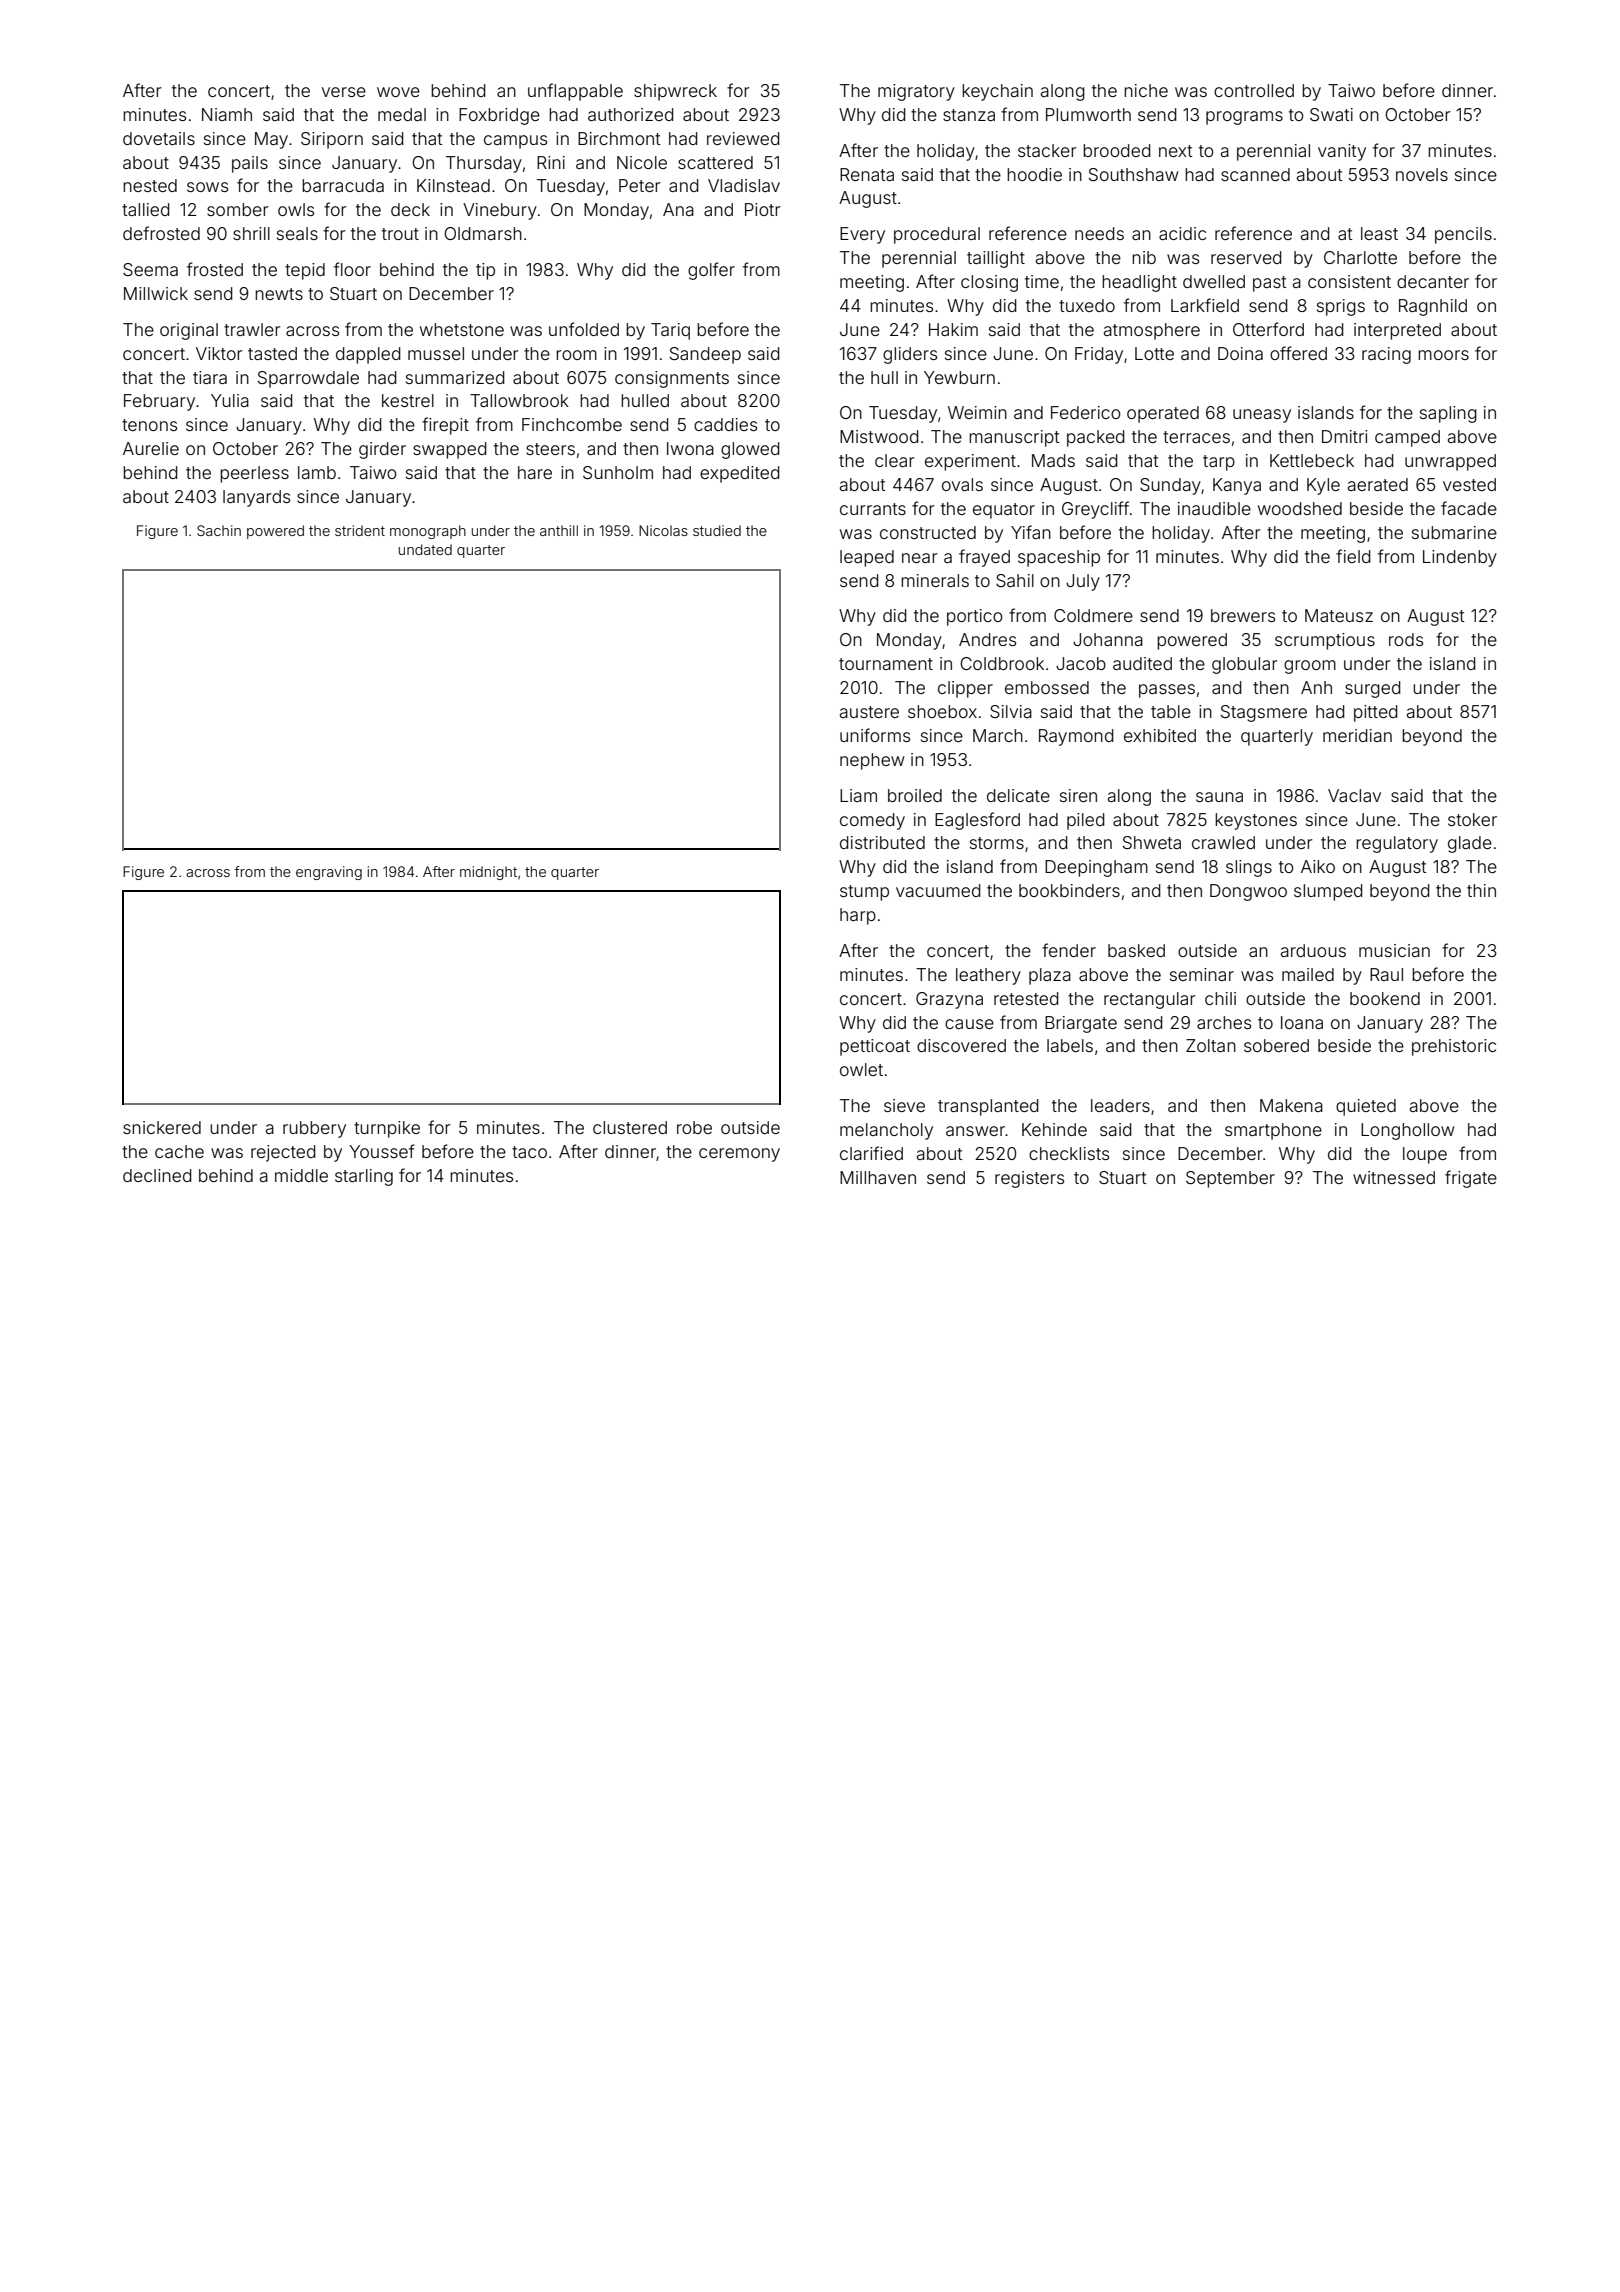 The width and height of the image is (1620, 2292). Describe the element at coordinates (1254, 90) in the image. I see `controlled` at that location.
